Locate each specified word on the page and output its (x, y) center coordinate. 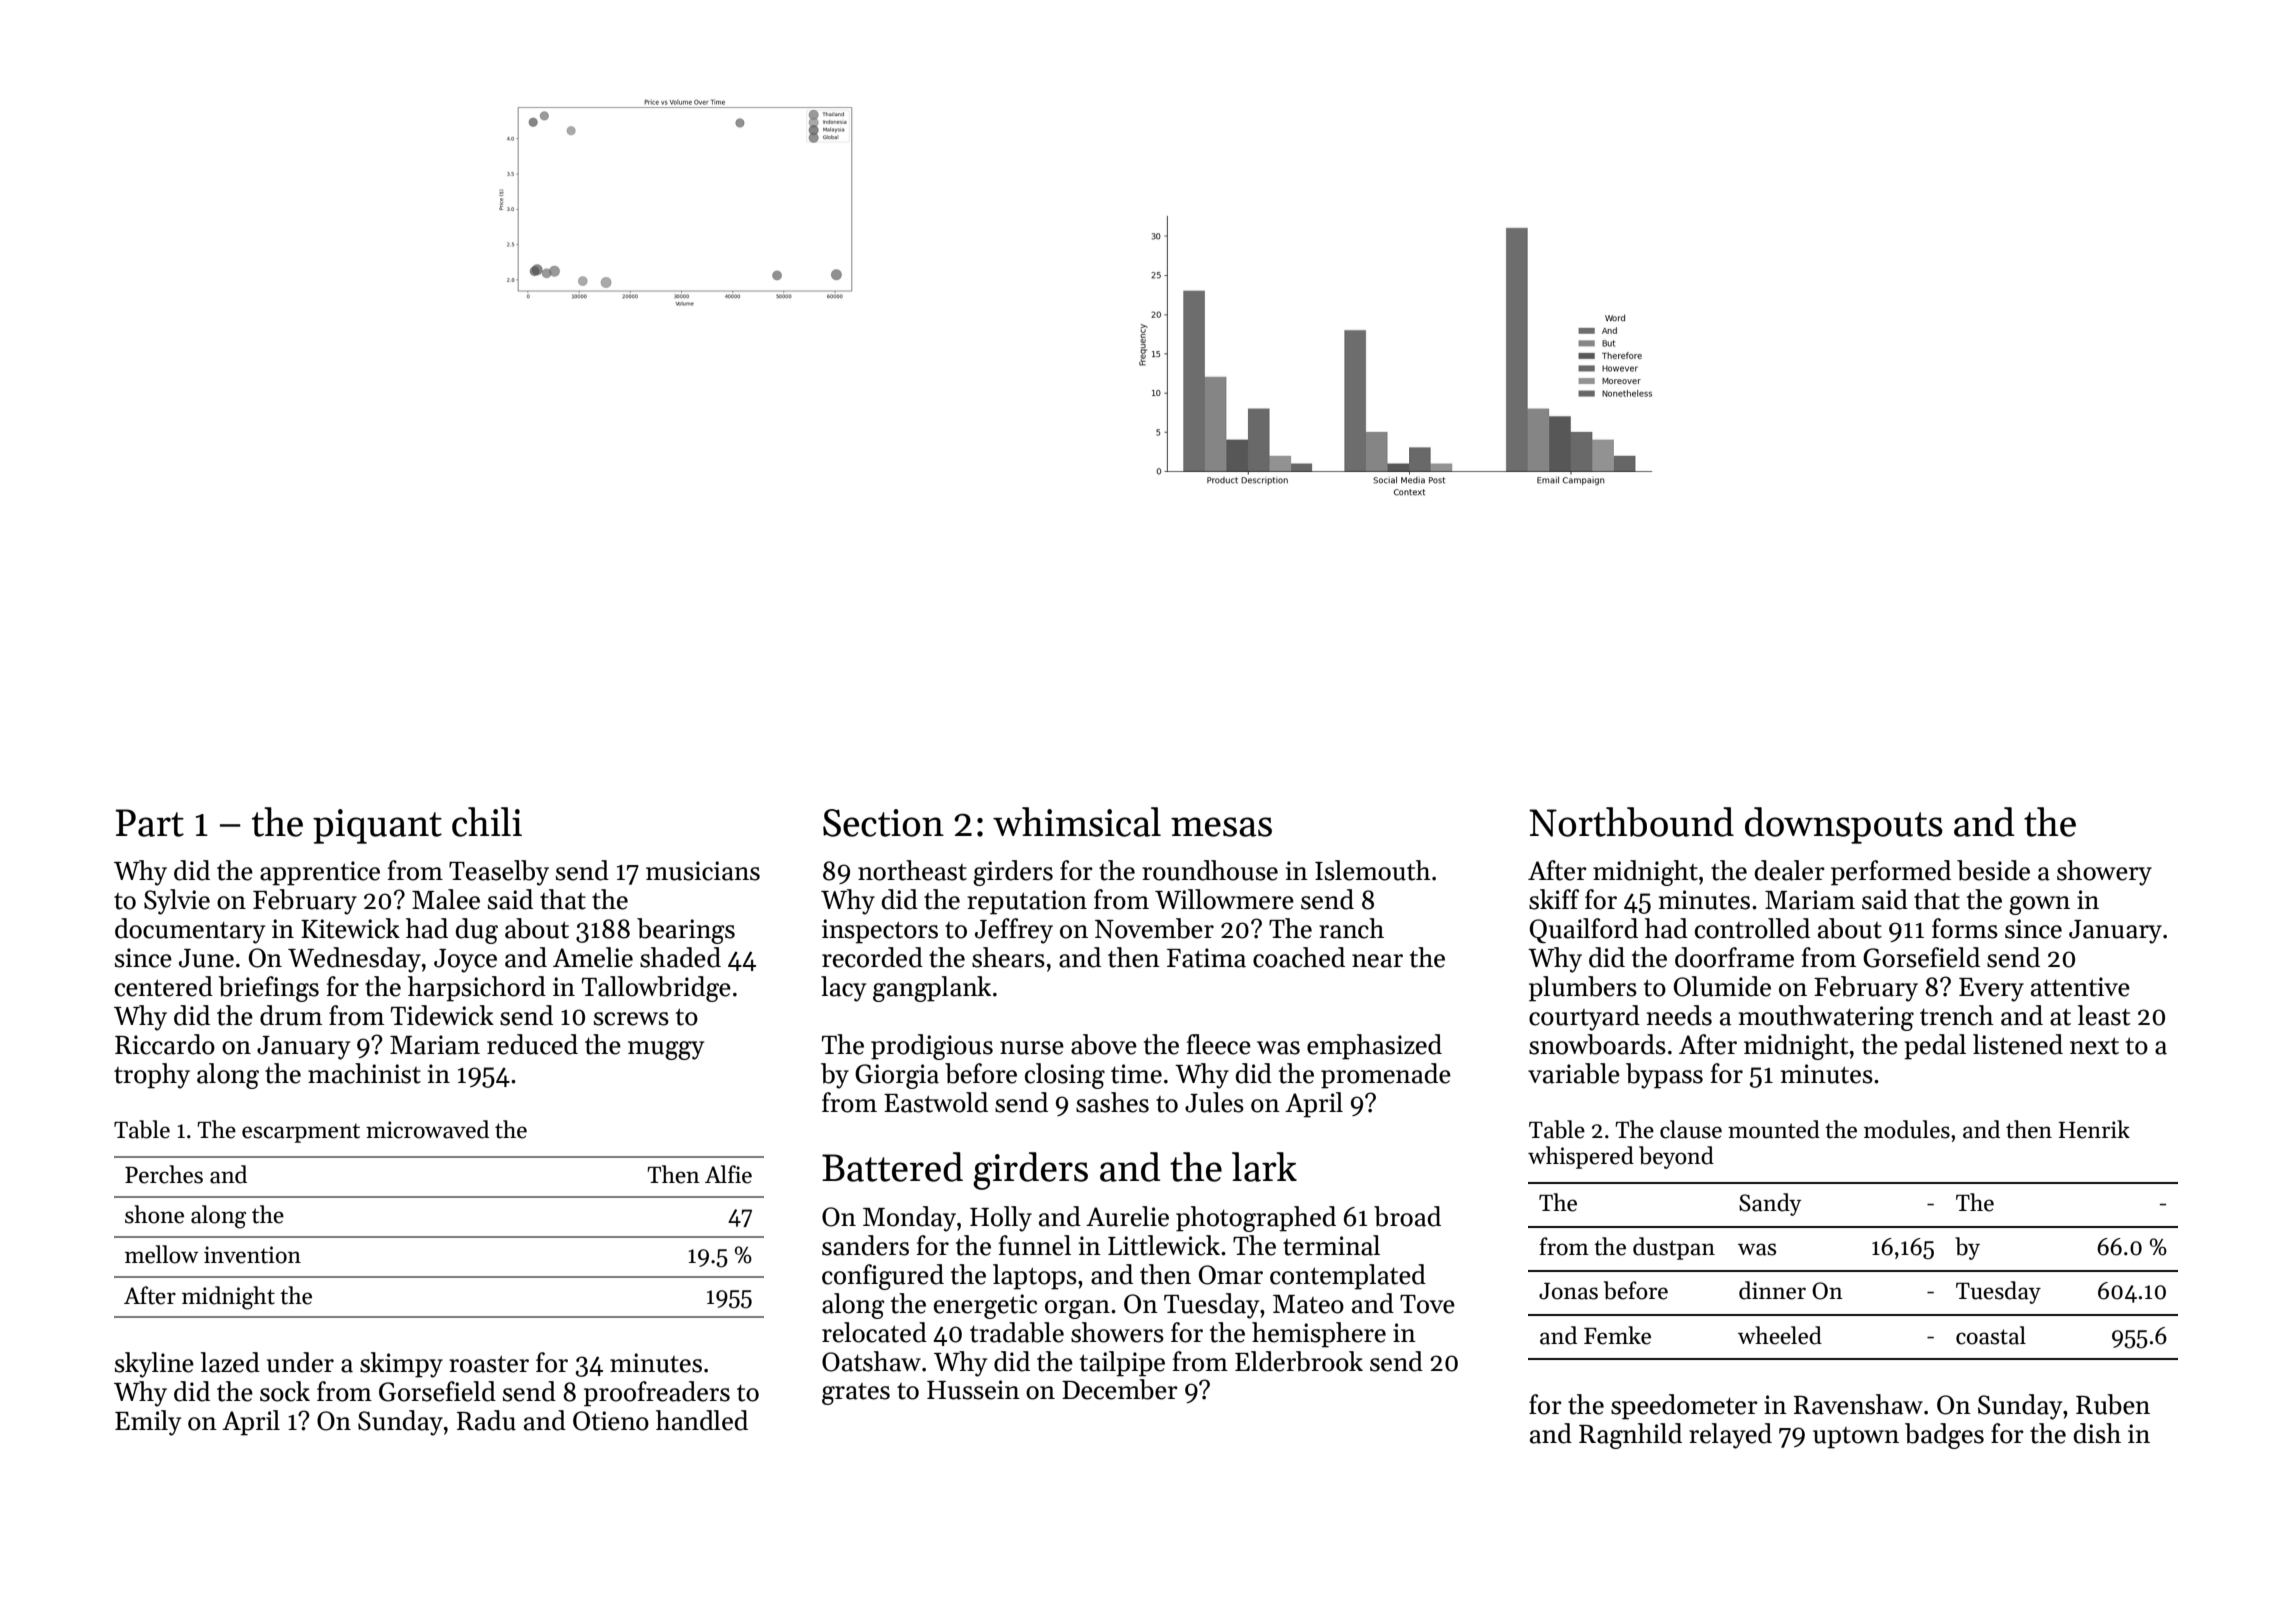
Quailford (1584, 931)
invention (252, 1255)
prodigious (932, 1047)
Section (883, 823)
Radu (486, 1420)
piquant (377, 826)
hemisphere (1319, 1335)
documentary (190, 931)
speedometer (1684, 1407)
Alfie (728, 1174)
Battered (892, 1167)
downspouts (1844, 825)
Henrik (2094, 1129)
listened (2018, 1044)
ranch (1351, 928)
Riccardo (165, 1044)
